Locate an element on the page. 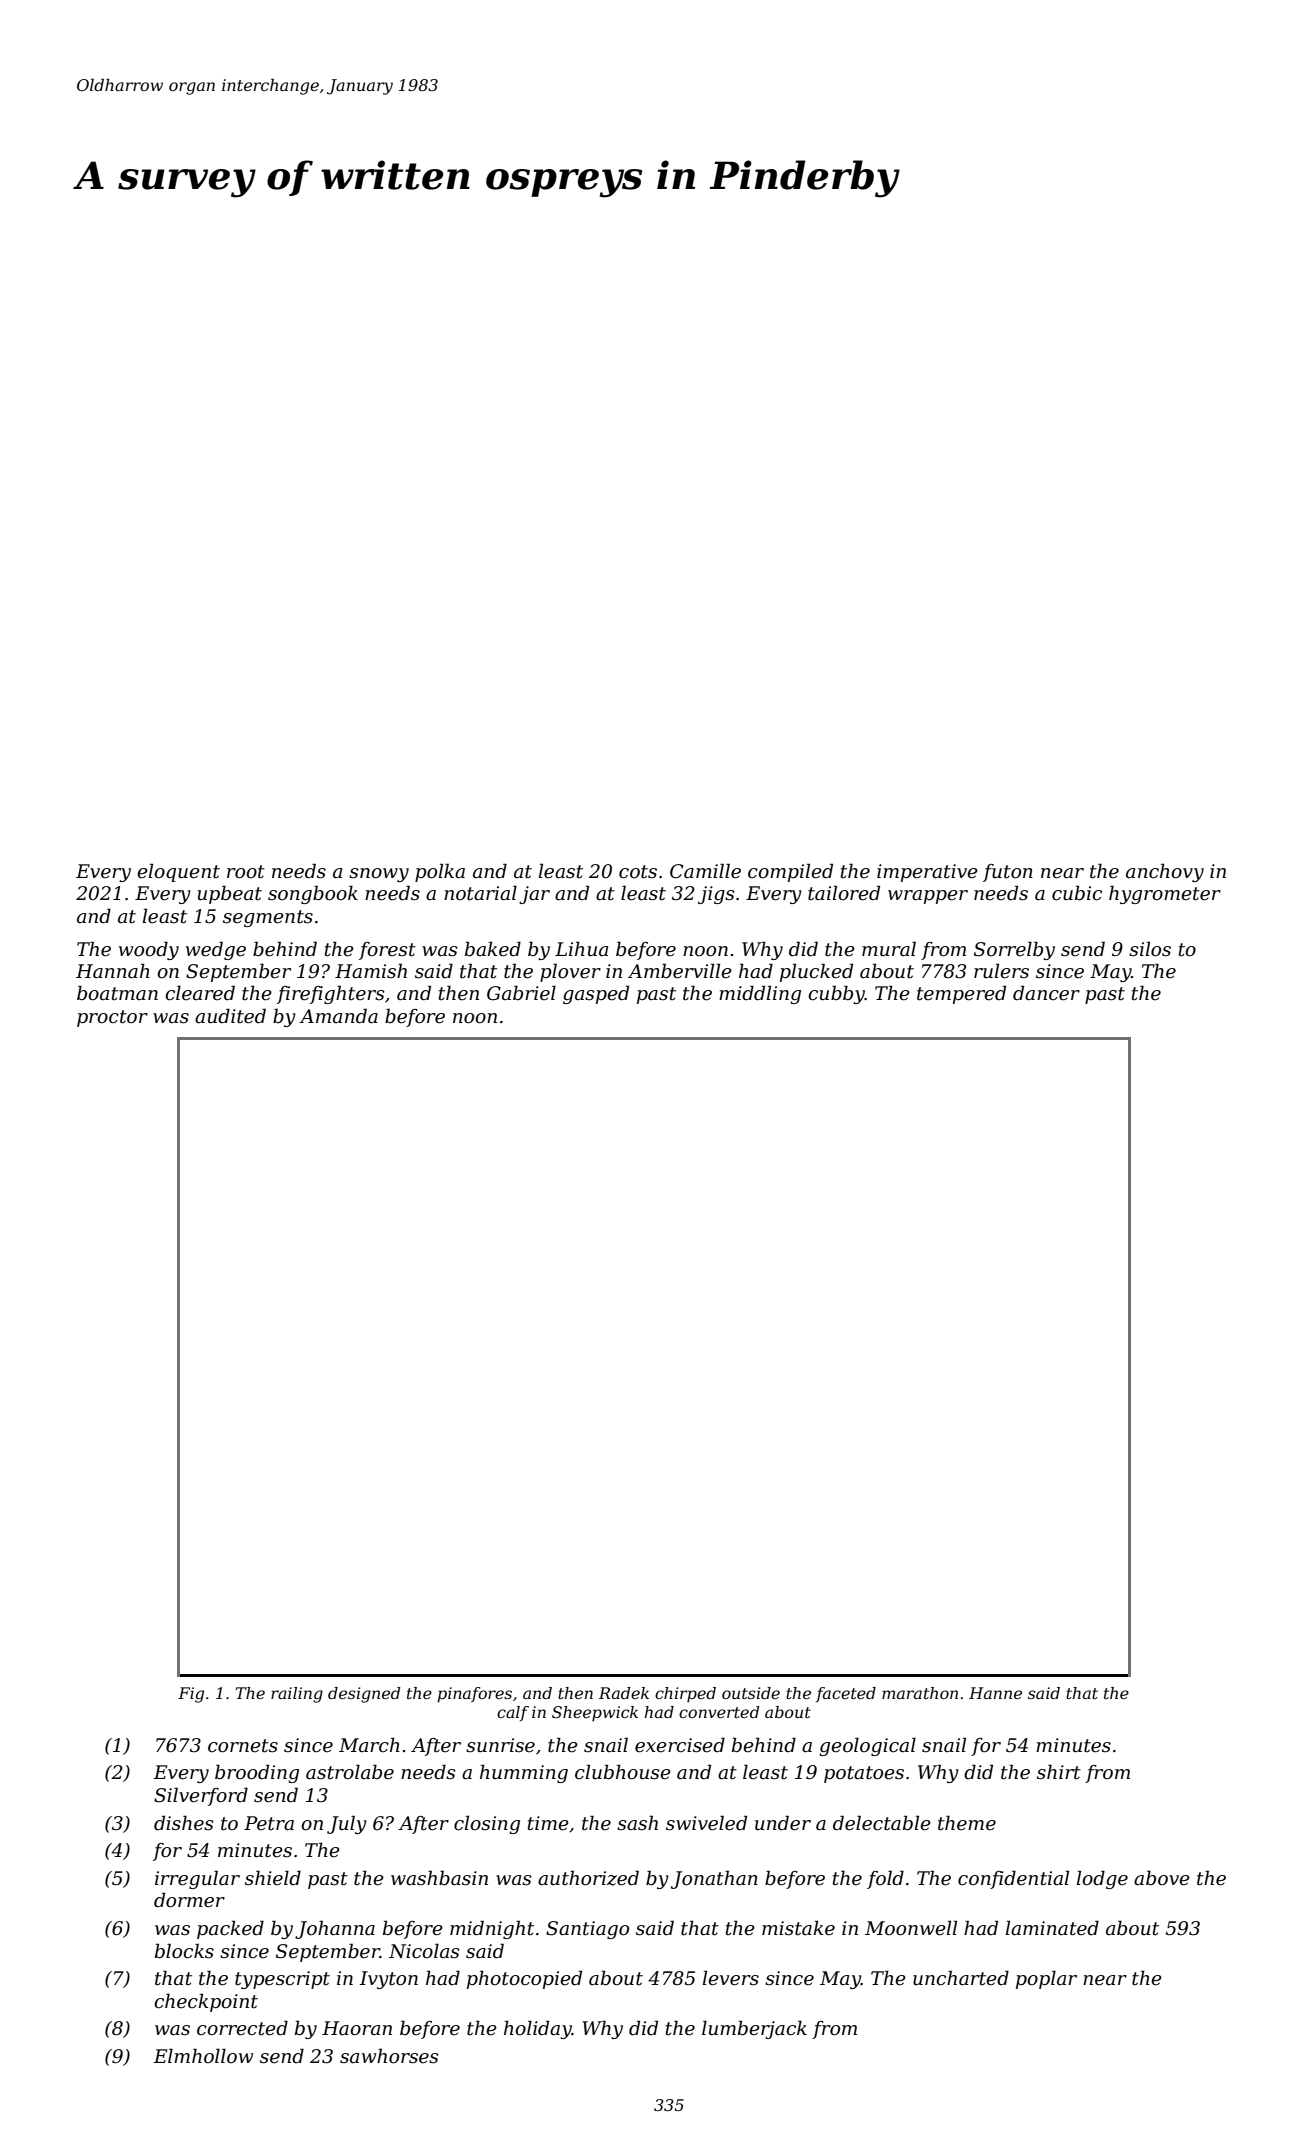 This document has height=2155, width=1308. eloquent is located at coordinates (178, 872).
